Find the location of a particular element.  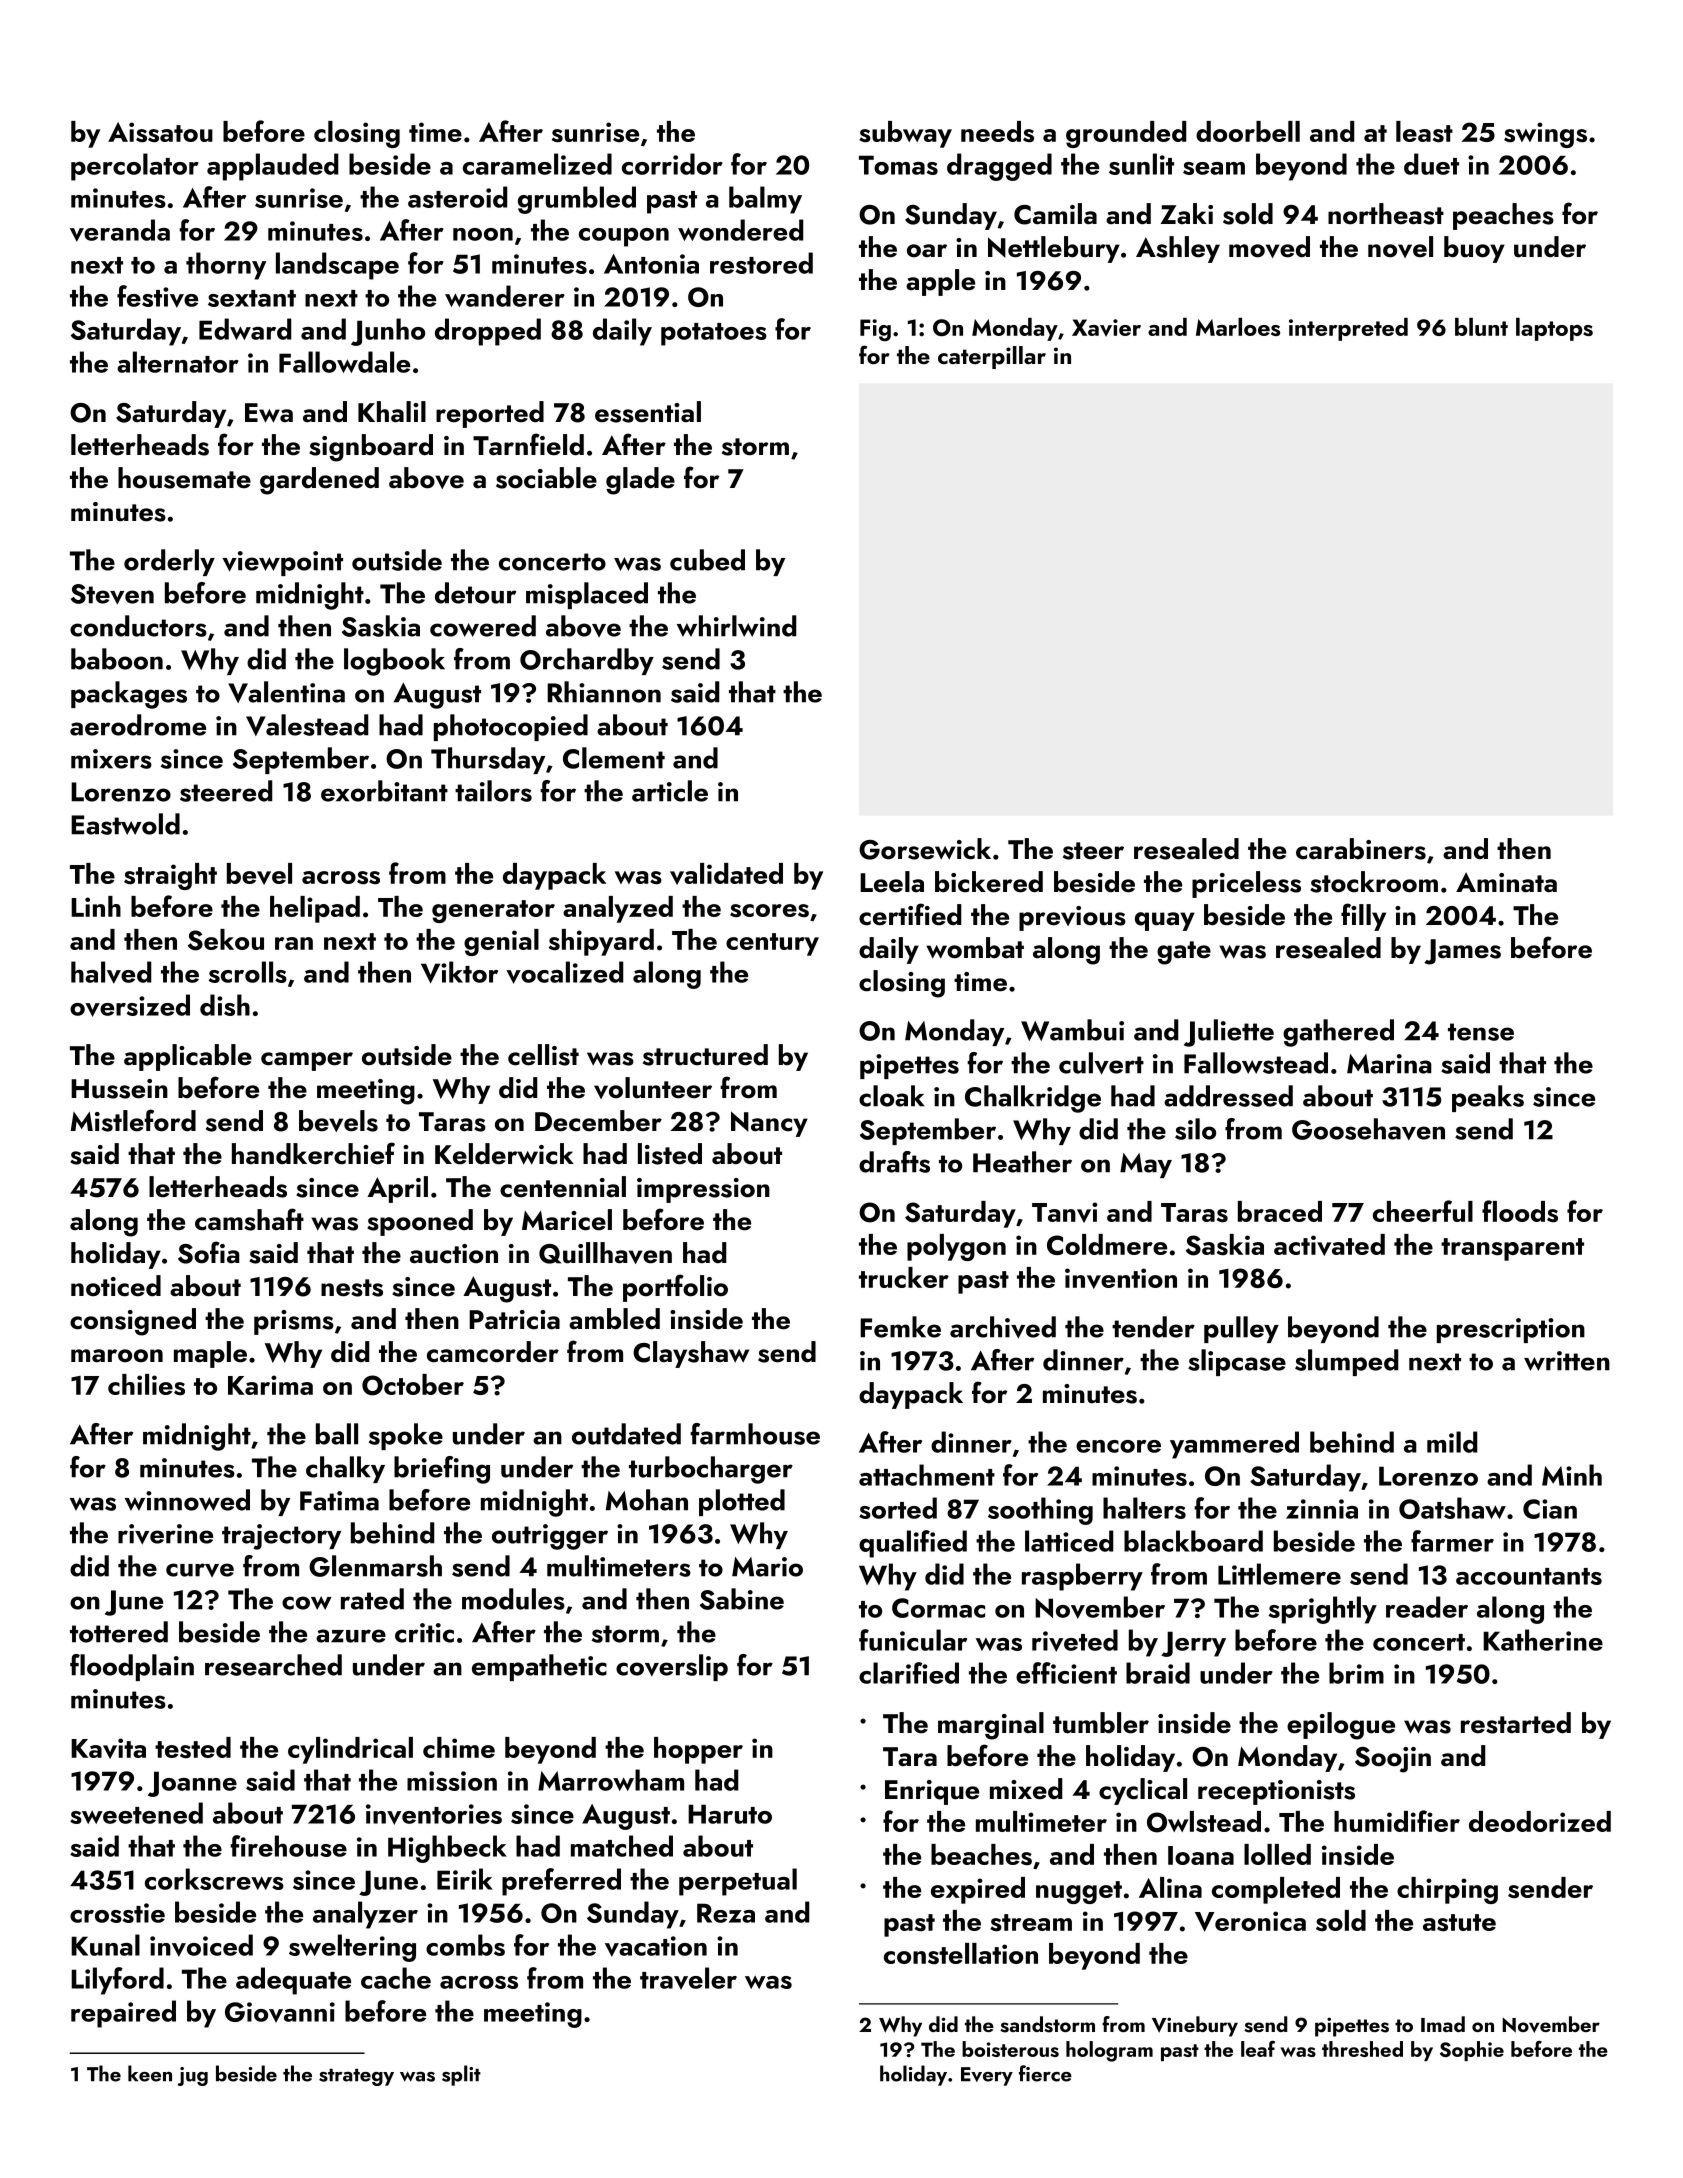

caterpillar is located at coordinates (992, 357).
